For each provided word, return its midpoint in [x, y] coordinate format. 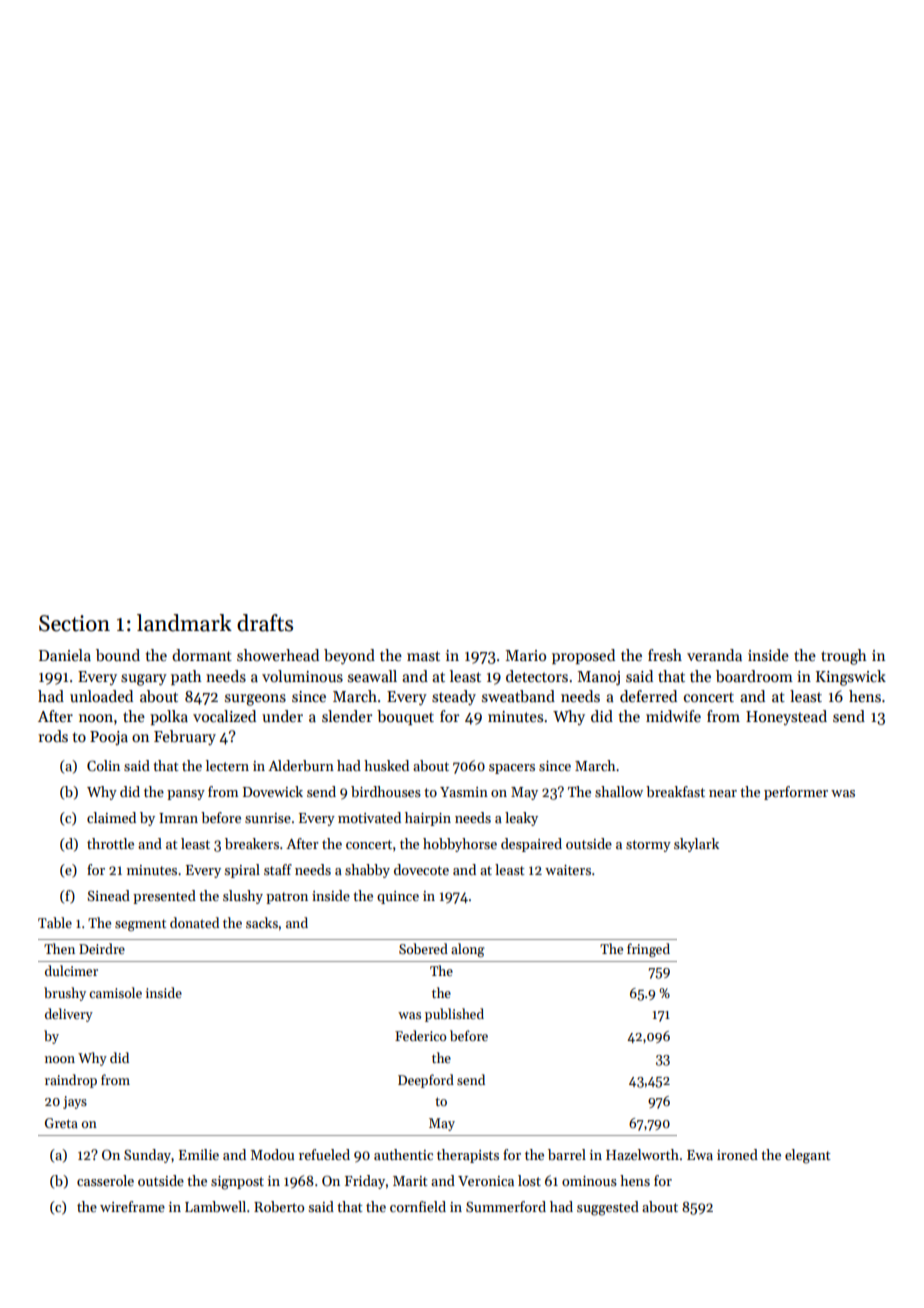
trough [844, 657]
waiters [568, 870]
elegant [808, 1156]
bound [118, 655]
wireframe [132, 1206]
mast [423, 656]
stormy [648, 846]
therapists [468, 1156]
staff [278, 869]
